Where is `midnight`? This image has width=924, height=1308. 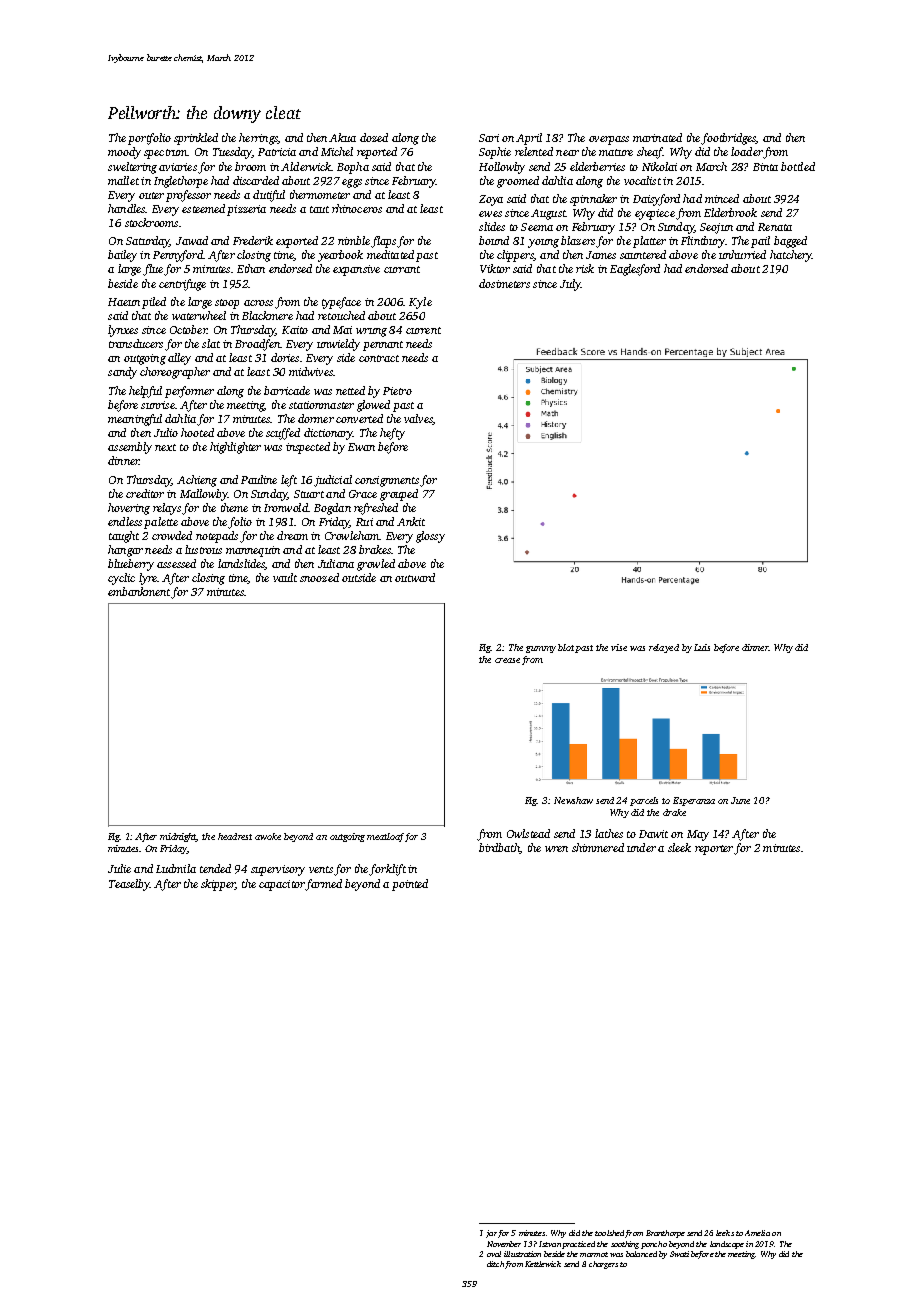
midnight is located at coordinates (178, 837).
